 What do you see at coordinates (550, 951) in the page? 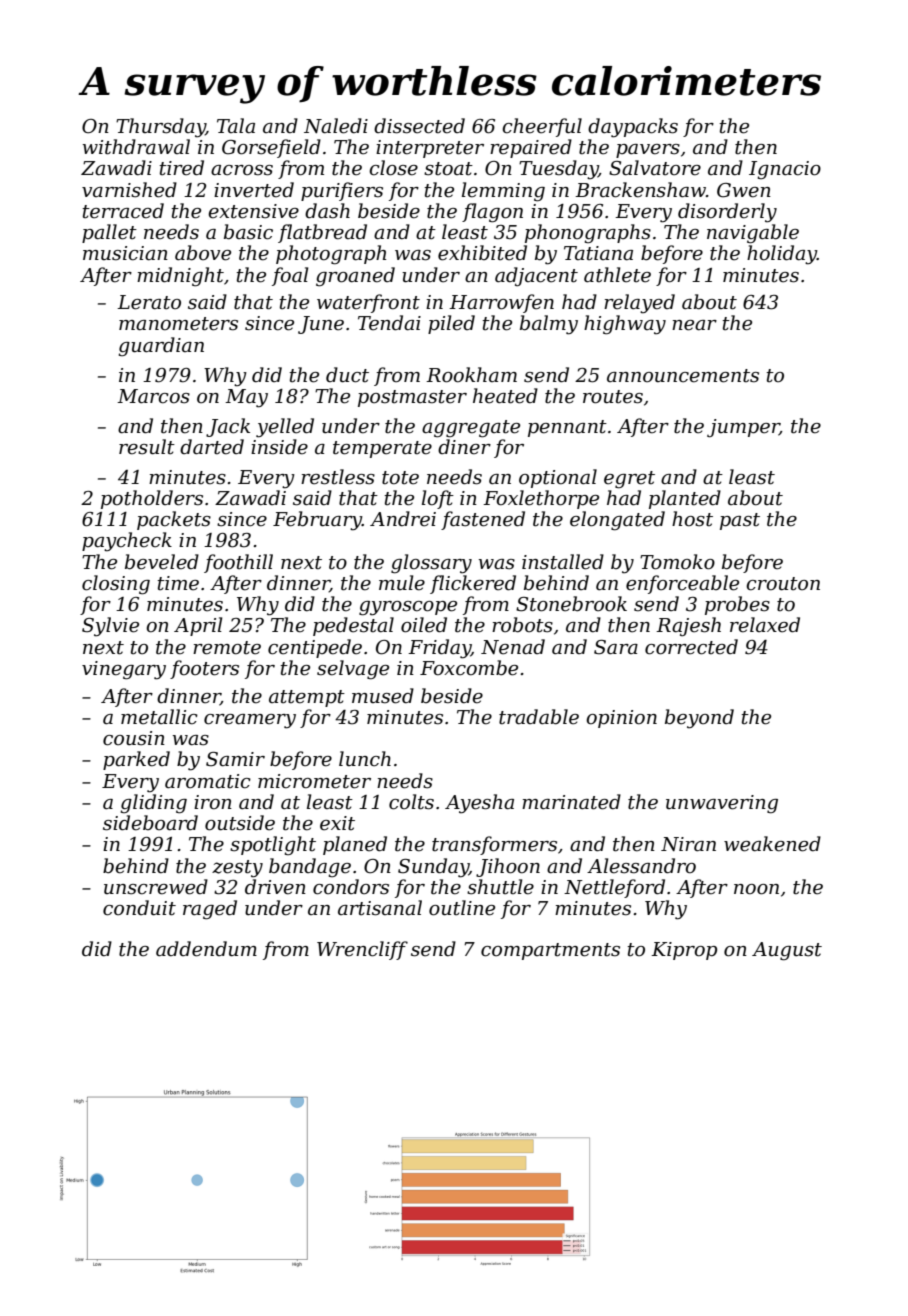
I see `compartments` at bounding box center [550, 951].
